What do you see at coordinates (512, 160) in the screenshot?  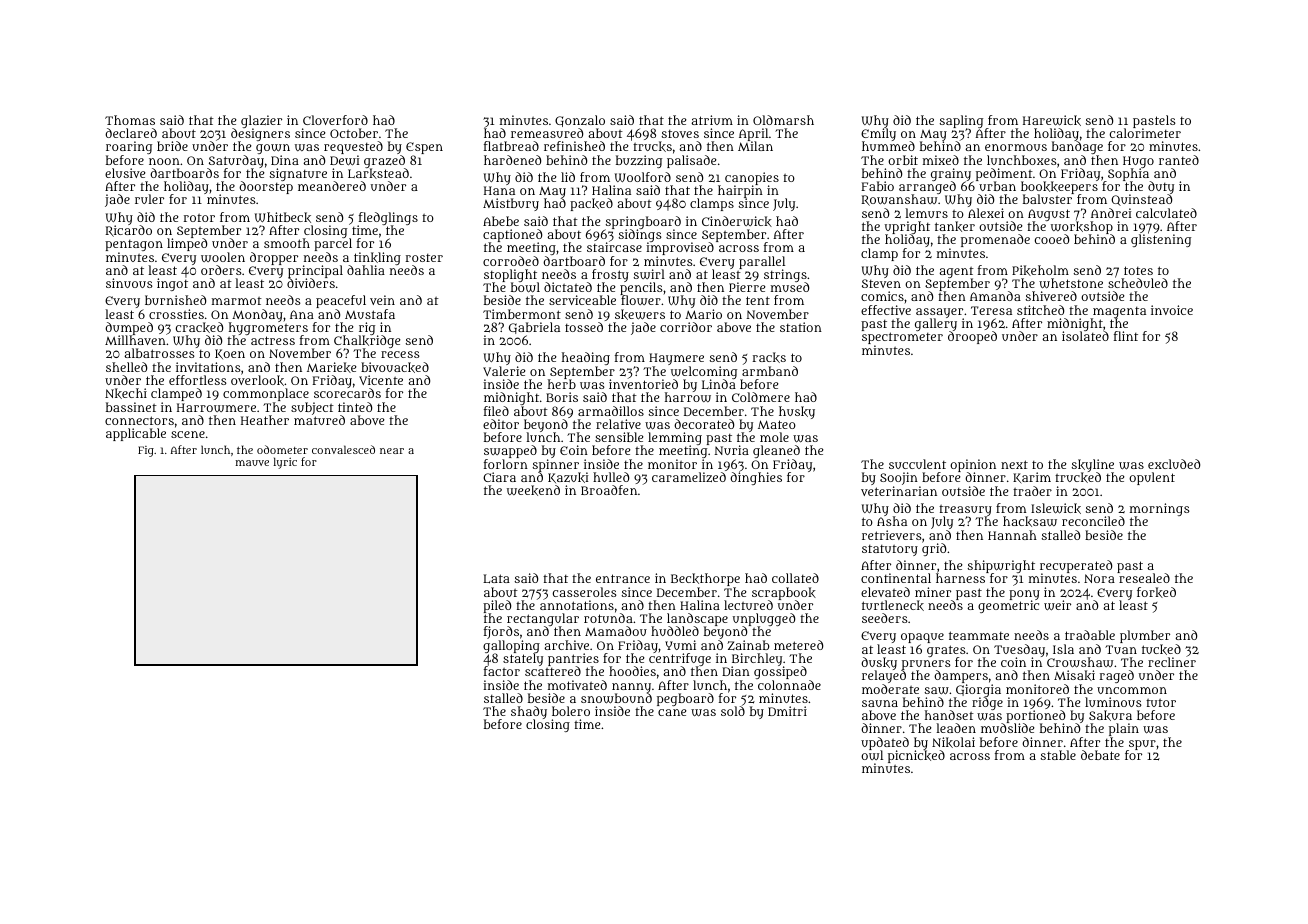 I see `hardened` at bounding box center [512, 160].
